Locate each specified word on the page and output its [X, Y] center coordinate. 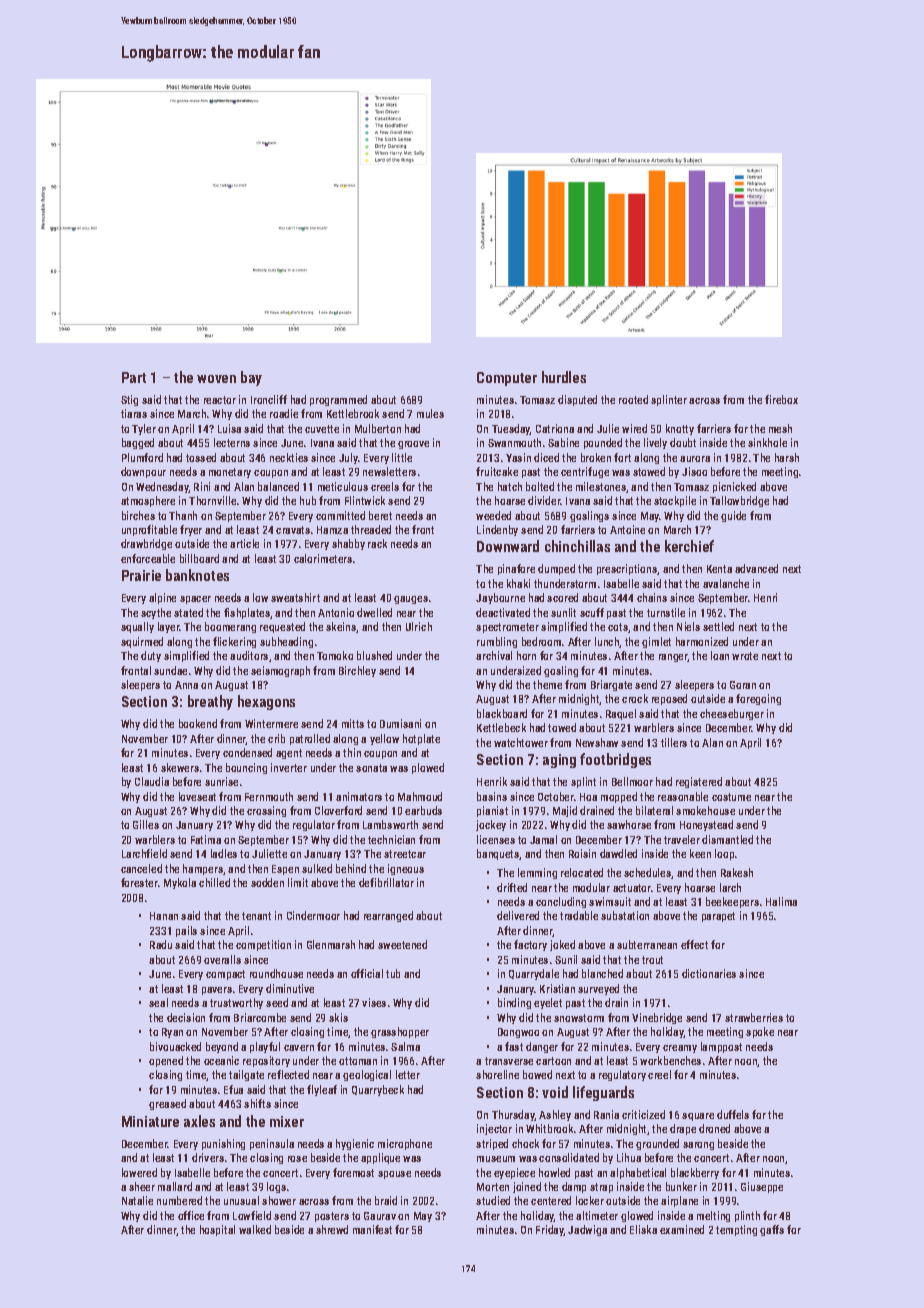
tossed [201, 457]
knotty [680, 429]
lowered [139, 1172]
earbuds [423, 810]
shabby [348, 544]
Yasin [518, 457]
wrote [745, 656]
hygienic [355, 1144]
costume [731, 797]
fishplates [247, 613]
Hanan [164, 916]
